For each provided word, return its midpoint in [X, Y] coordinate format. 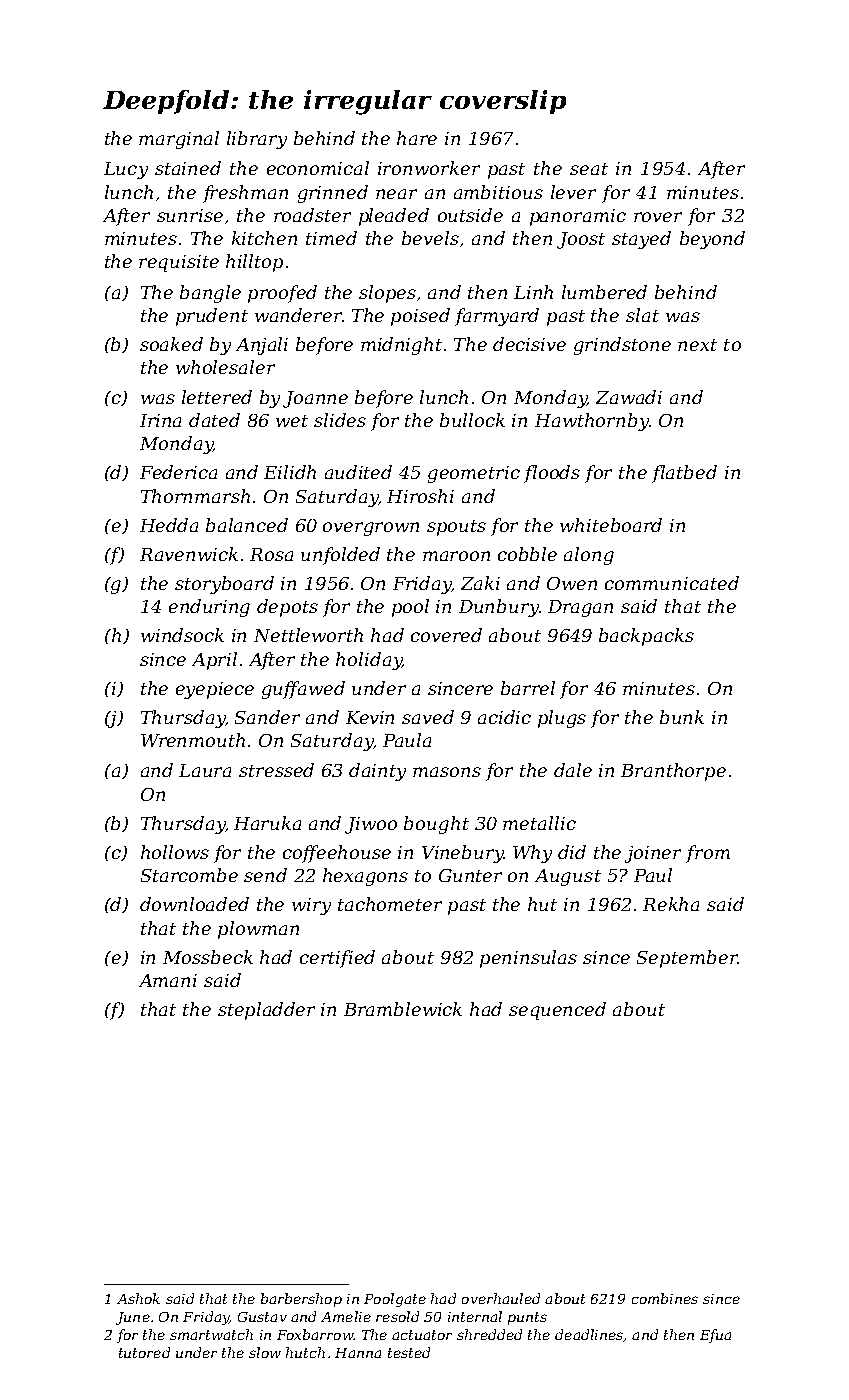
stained [188, 168]
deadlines [589, 1334]
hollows [175, 852]
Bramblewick [403, 1009]
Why [532, 854]
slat [642, 315]
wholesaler [225, 367]
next [697, 345]
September [687, 959]
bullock [472, 420]
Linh [533, 292]
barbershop [301, 1300]
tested [409, 1352]
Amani [168, 980]
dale [573, 770]
